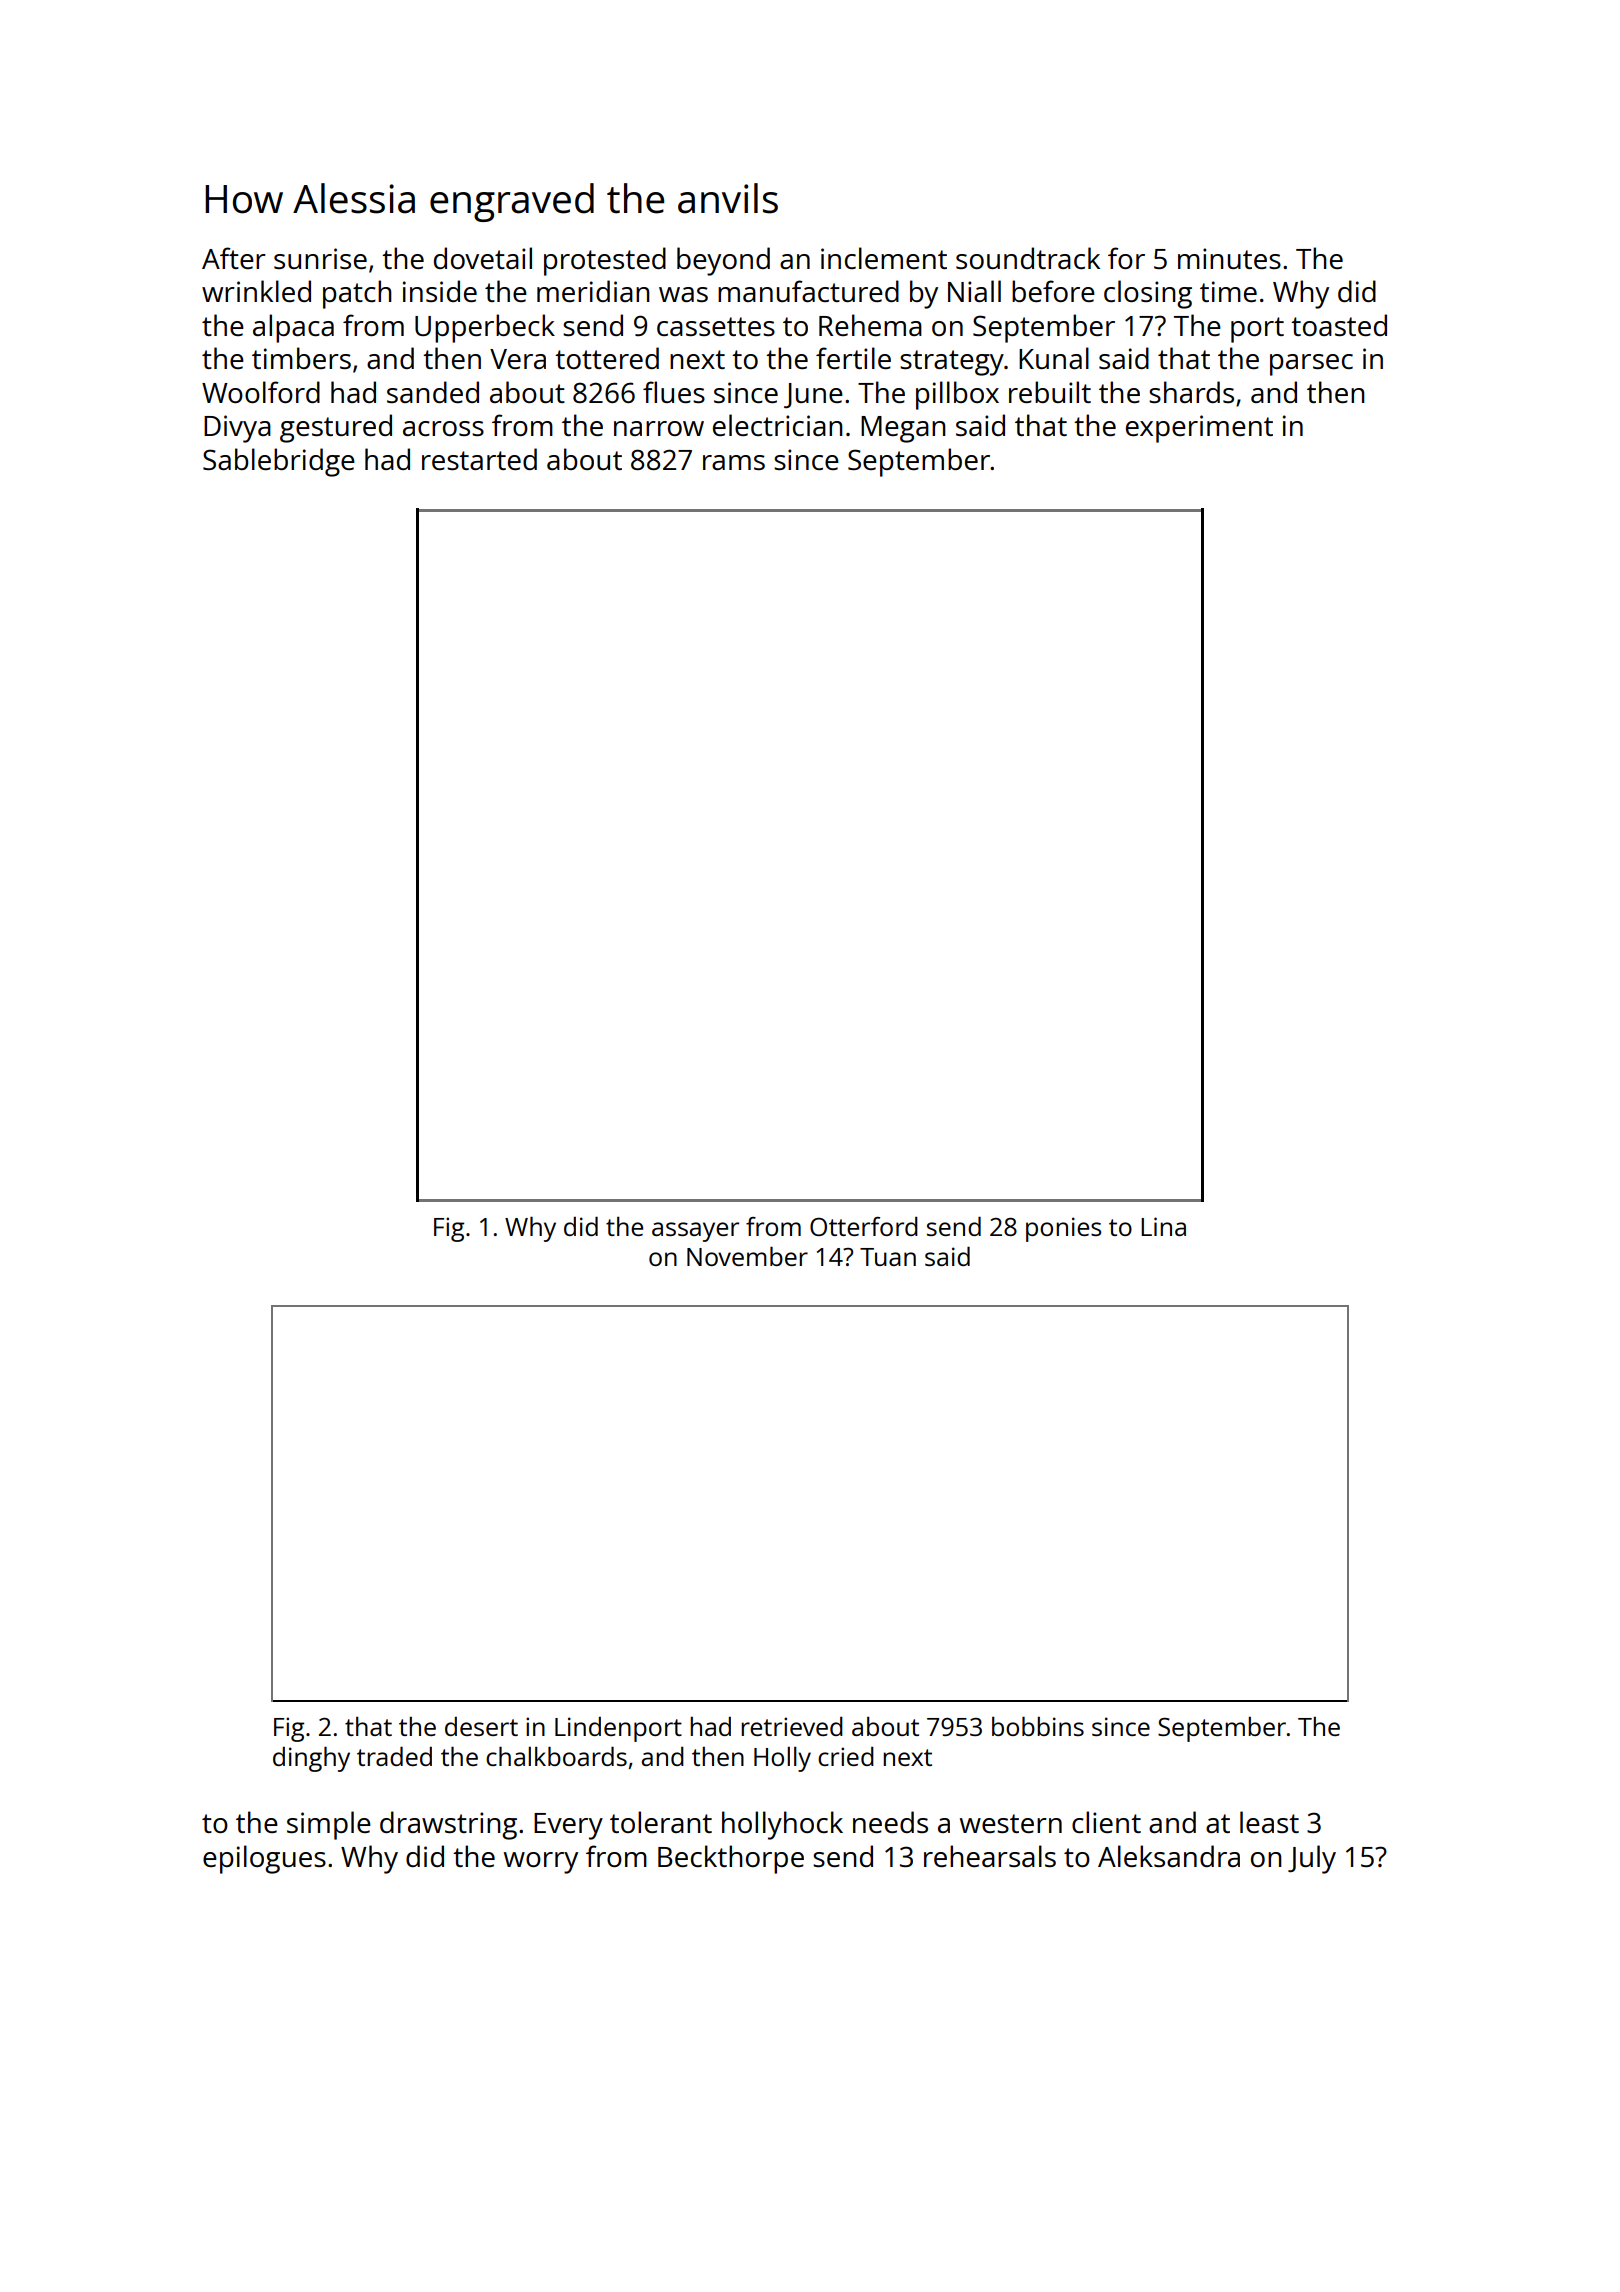  I want to click on needs, so click(890, 1822).
